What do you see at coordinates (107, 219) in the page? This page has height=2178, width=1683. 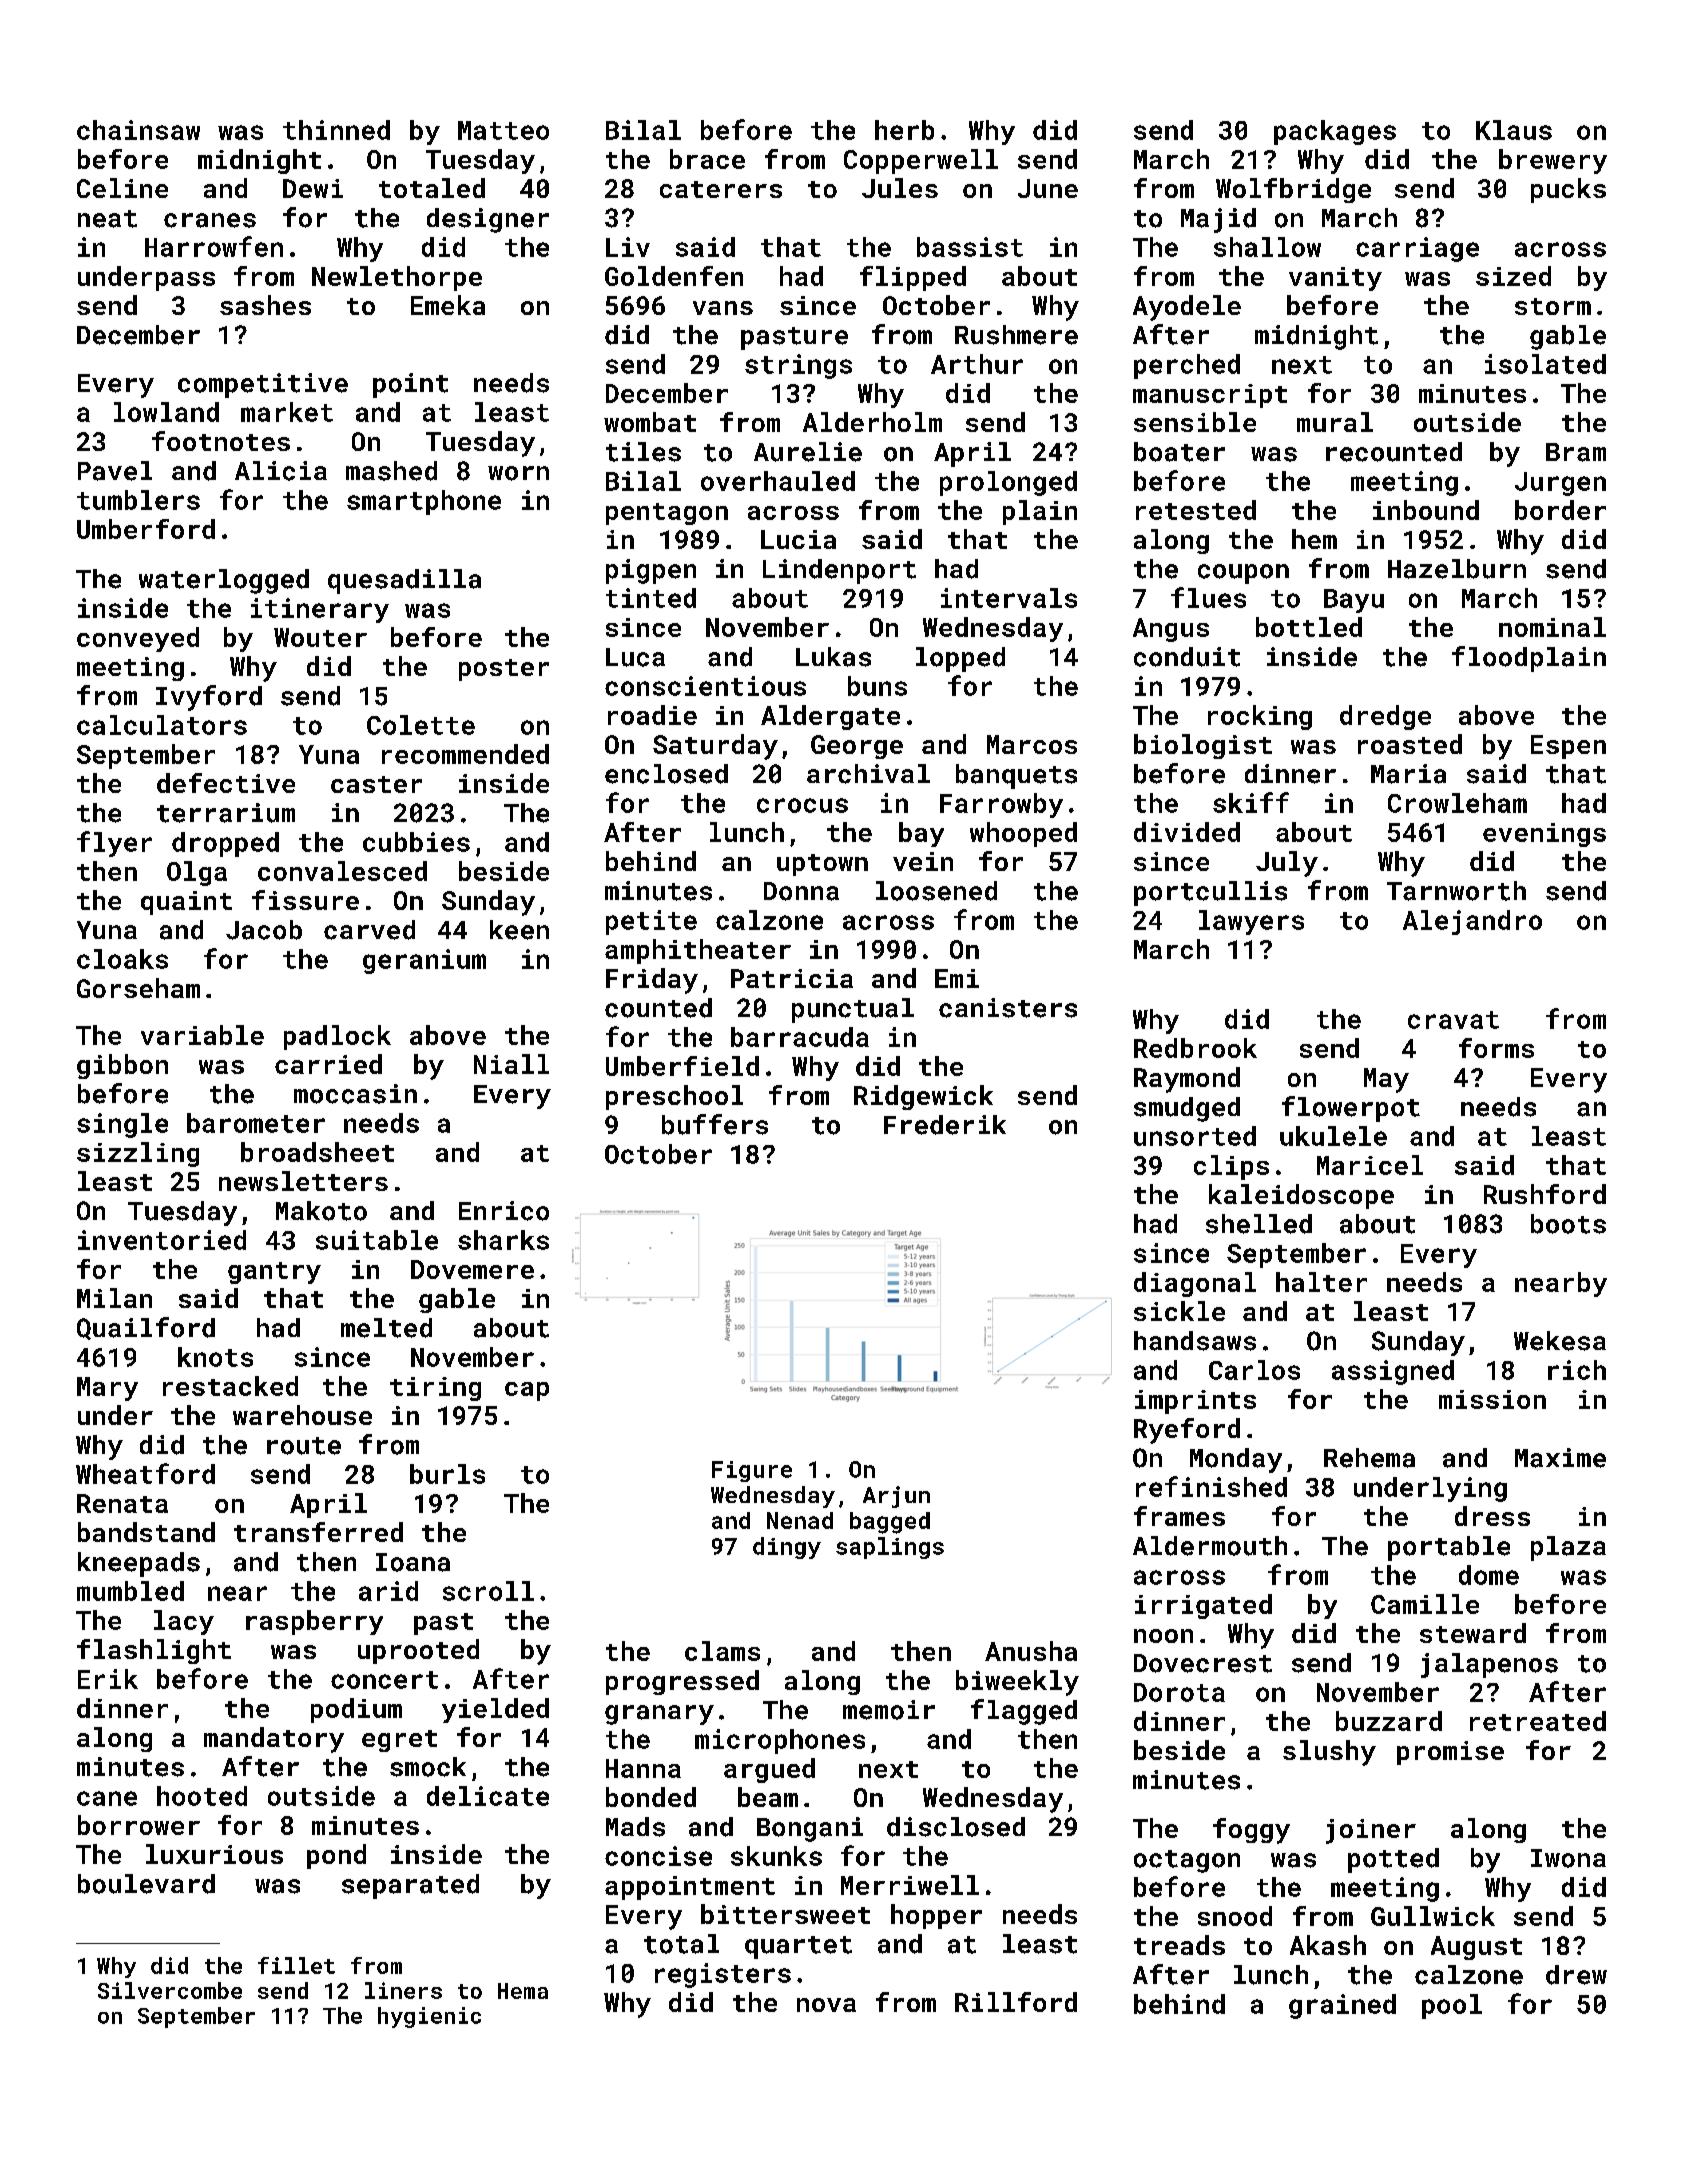 I see `neat` at bounding box center [107, 219].
